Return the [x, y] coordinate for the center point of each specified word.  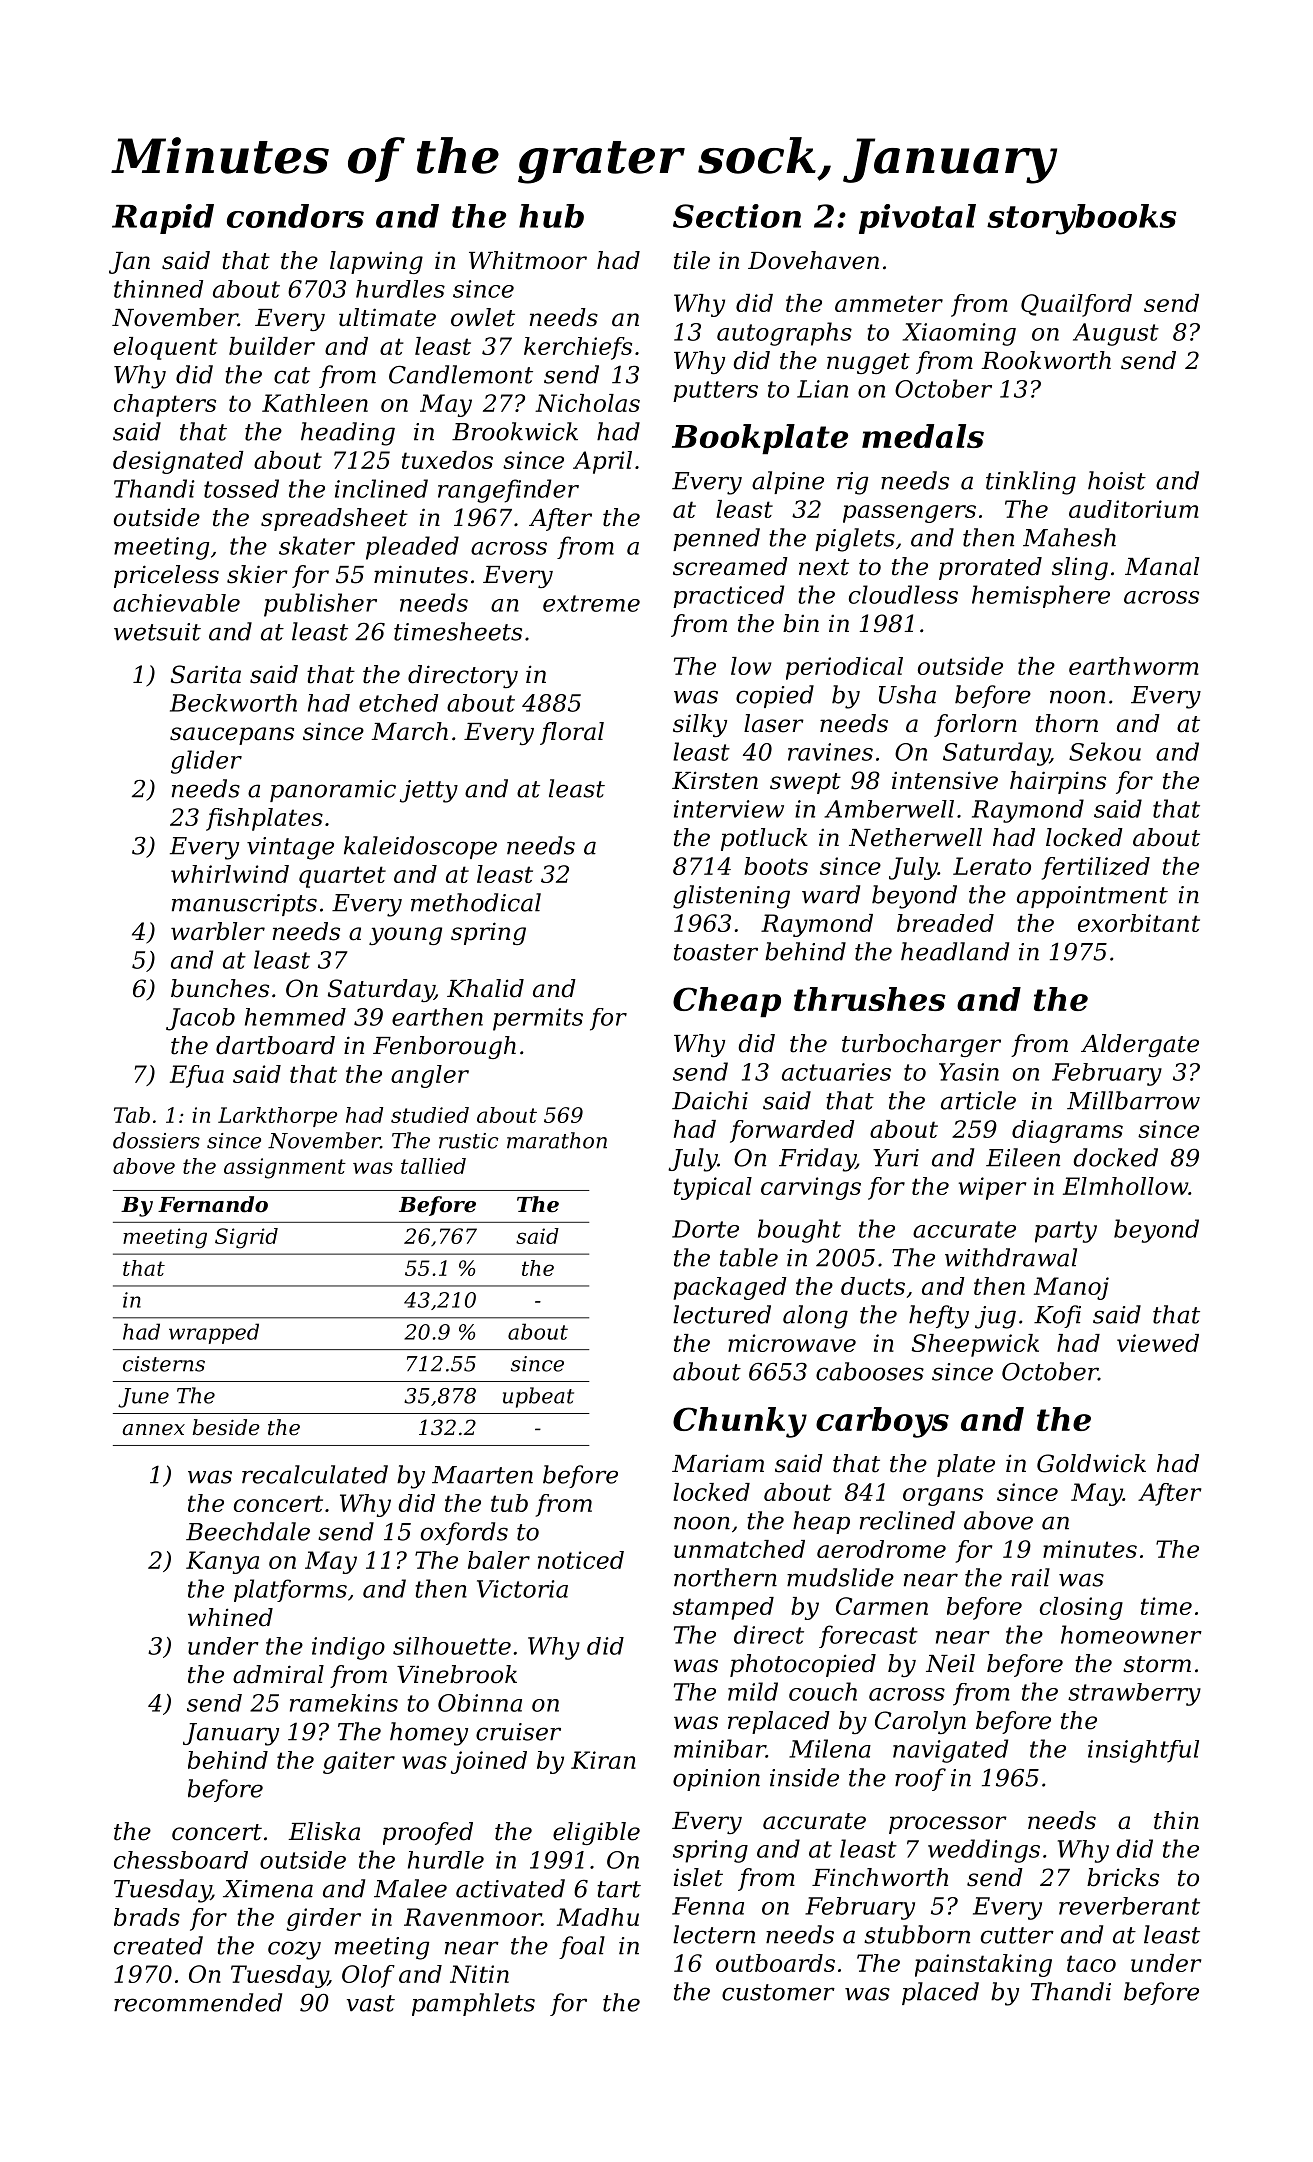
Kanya [222, 1562]
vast [371, 2003]
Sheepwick [975, 1345]
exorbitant [1139, 923]
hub [551, 216]
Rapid [163, 219]
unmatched [739, 1549]
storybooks [1082, 219]
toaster [716, 952]
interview [729, 809]
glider [206, 762]
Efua [197, 1076]
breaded [945, 923]
